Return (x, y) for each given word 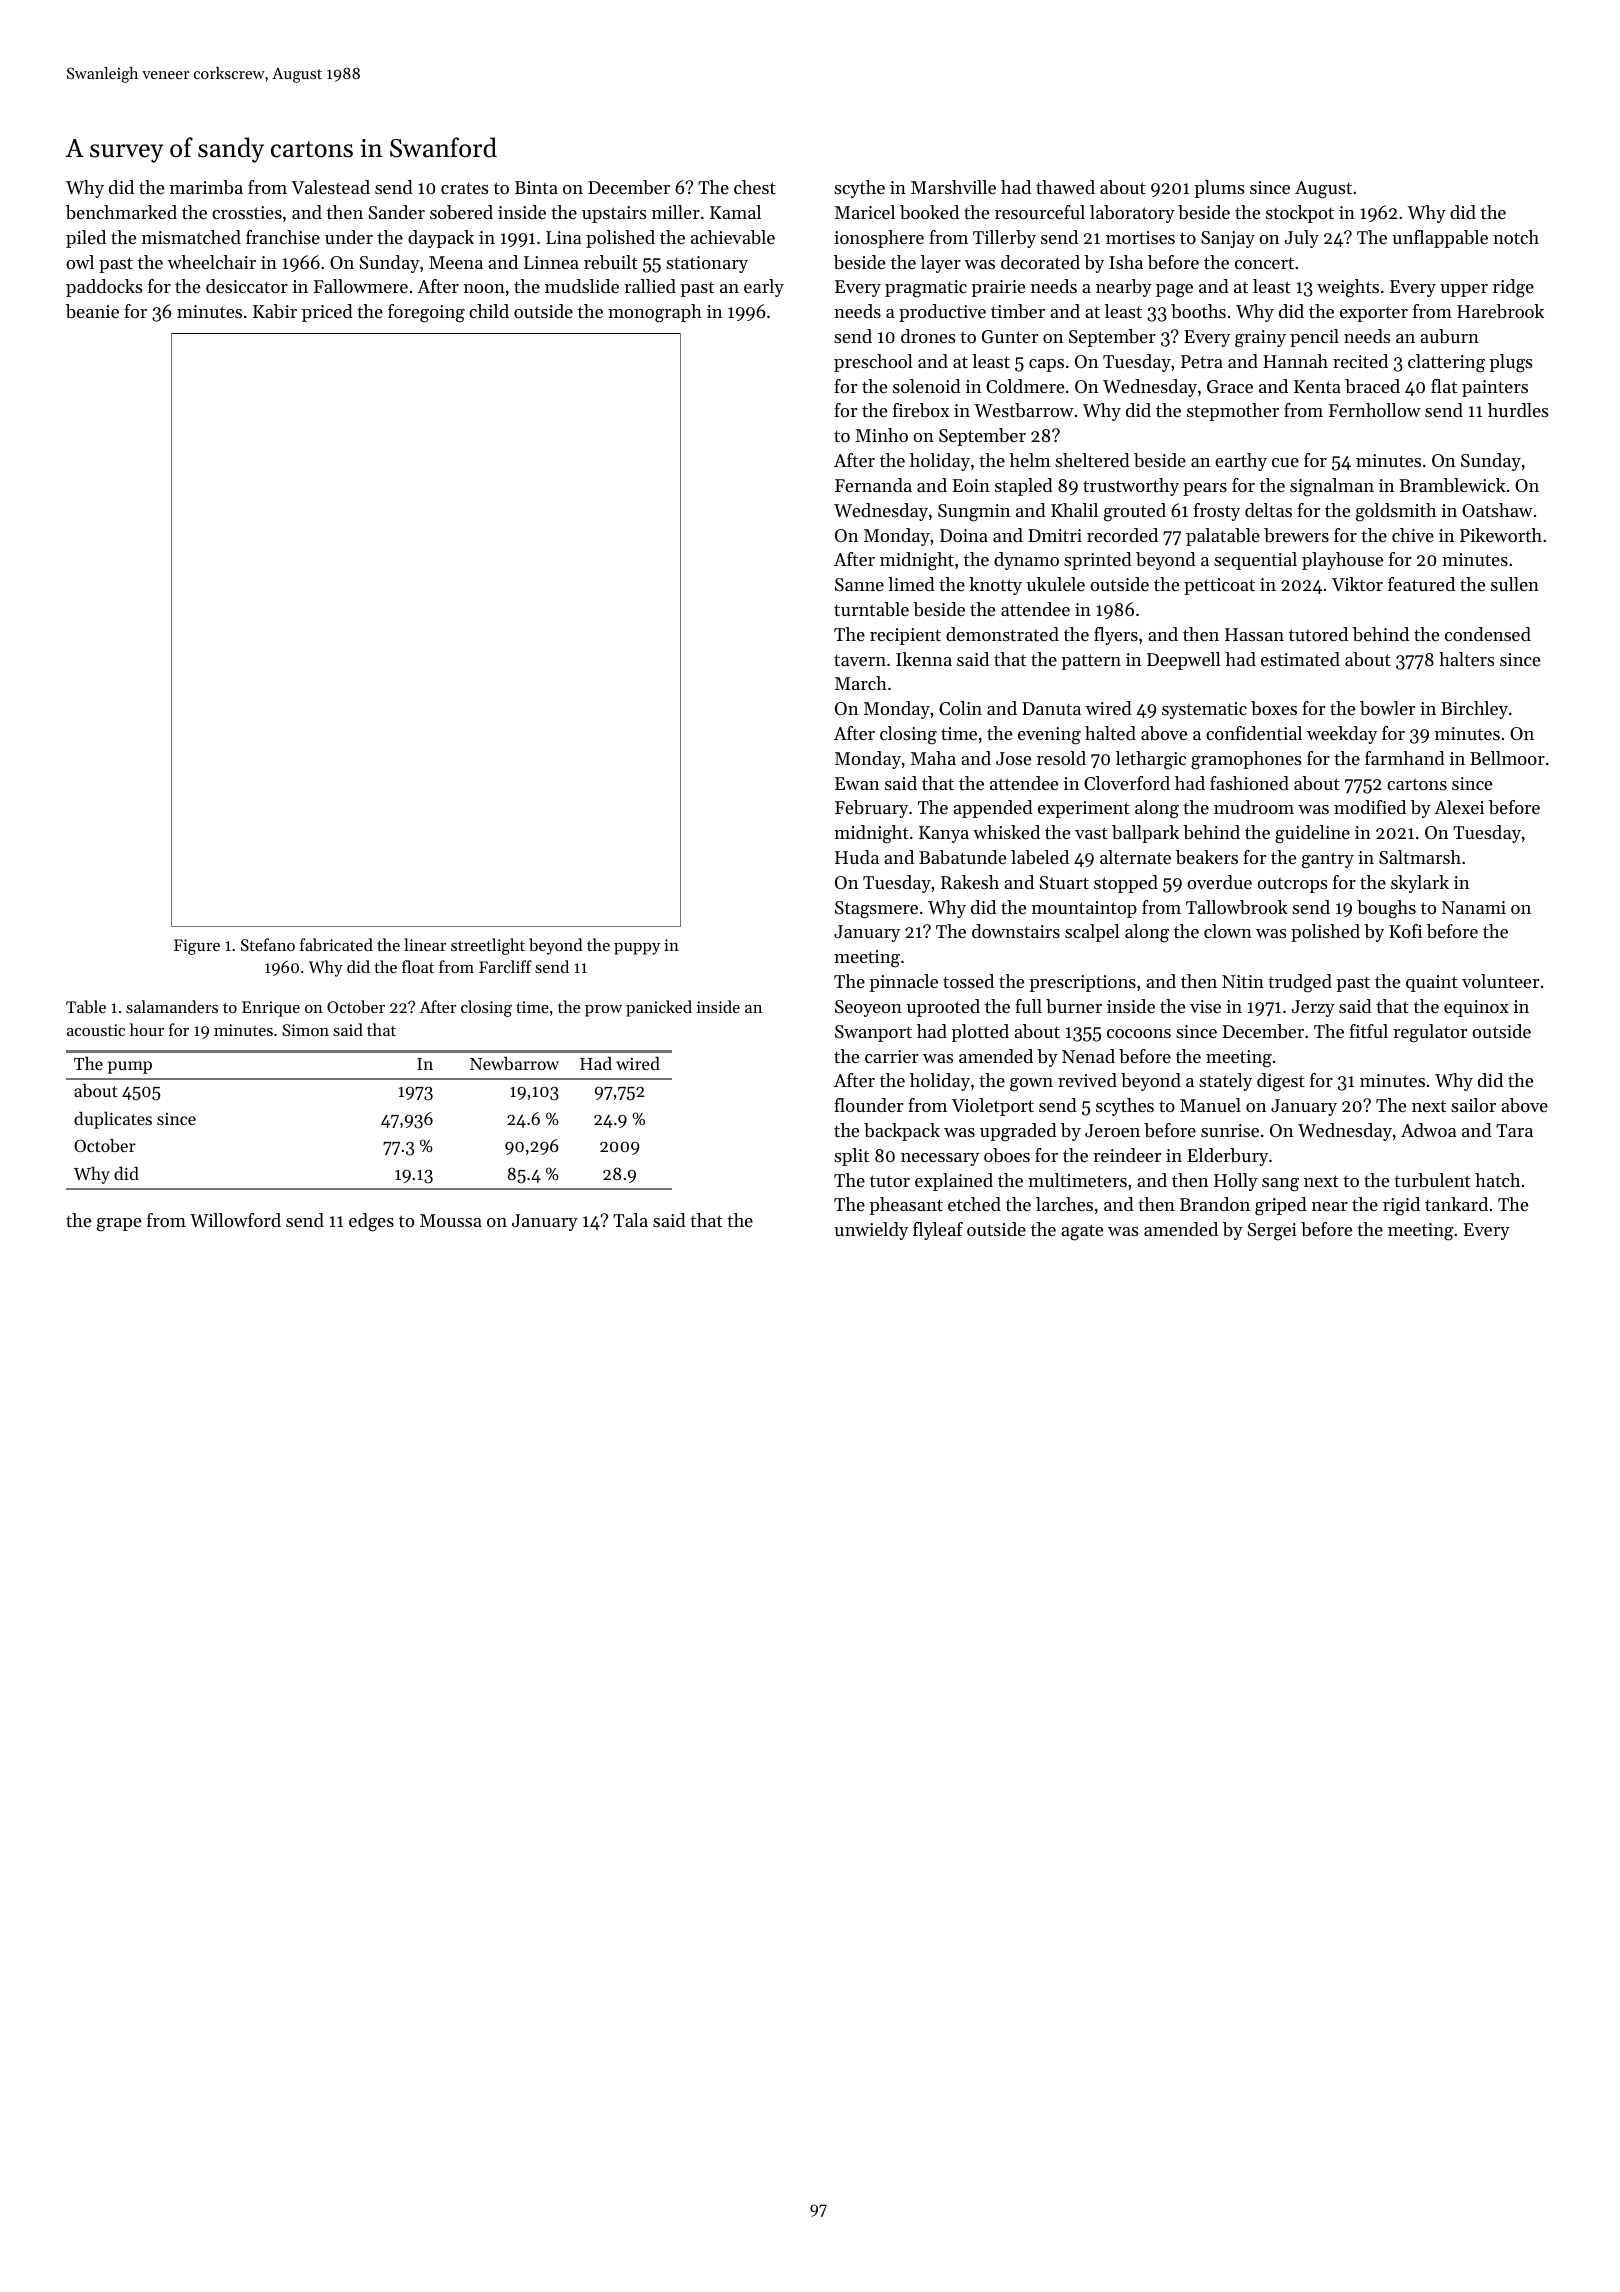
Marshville (953, 187)
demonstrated (1002, 634)
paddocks (104, 288)
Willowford (235, 1220)
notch (1516, 237)
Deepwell (1184, 661)
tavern (860, 660)
